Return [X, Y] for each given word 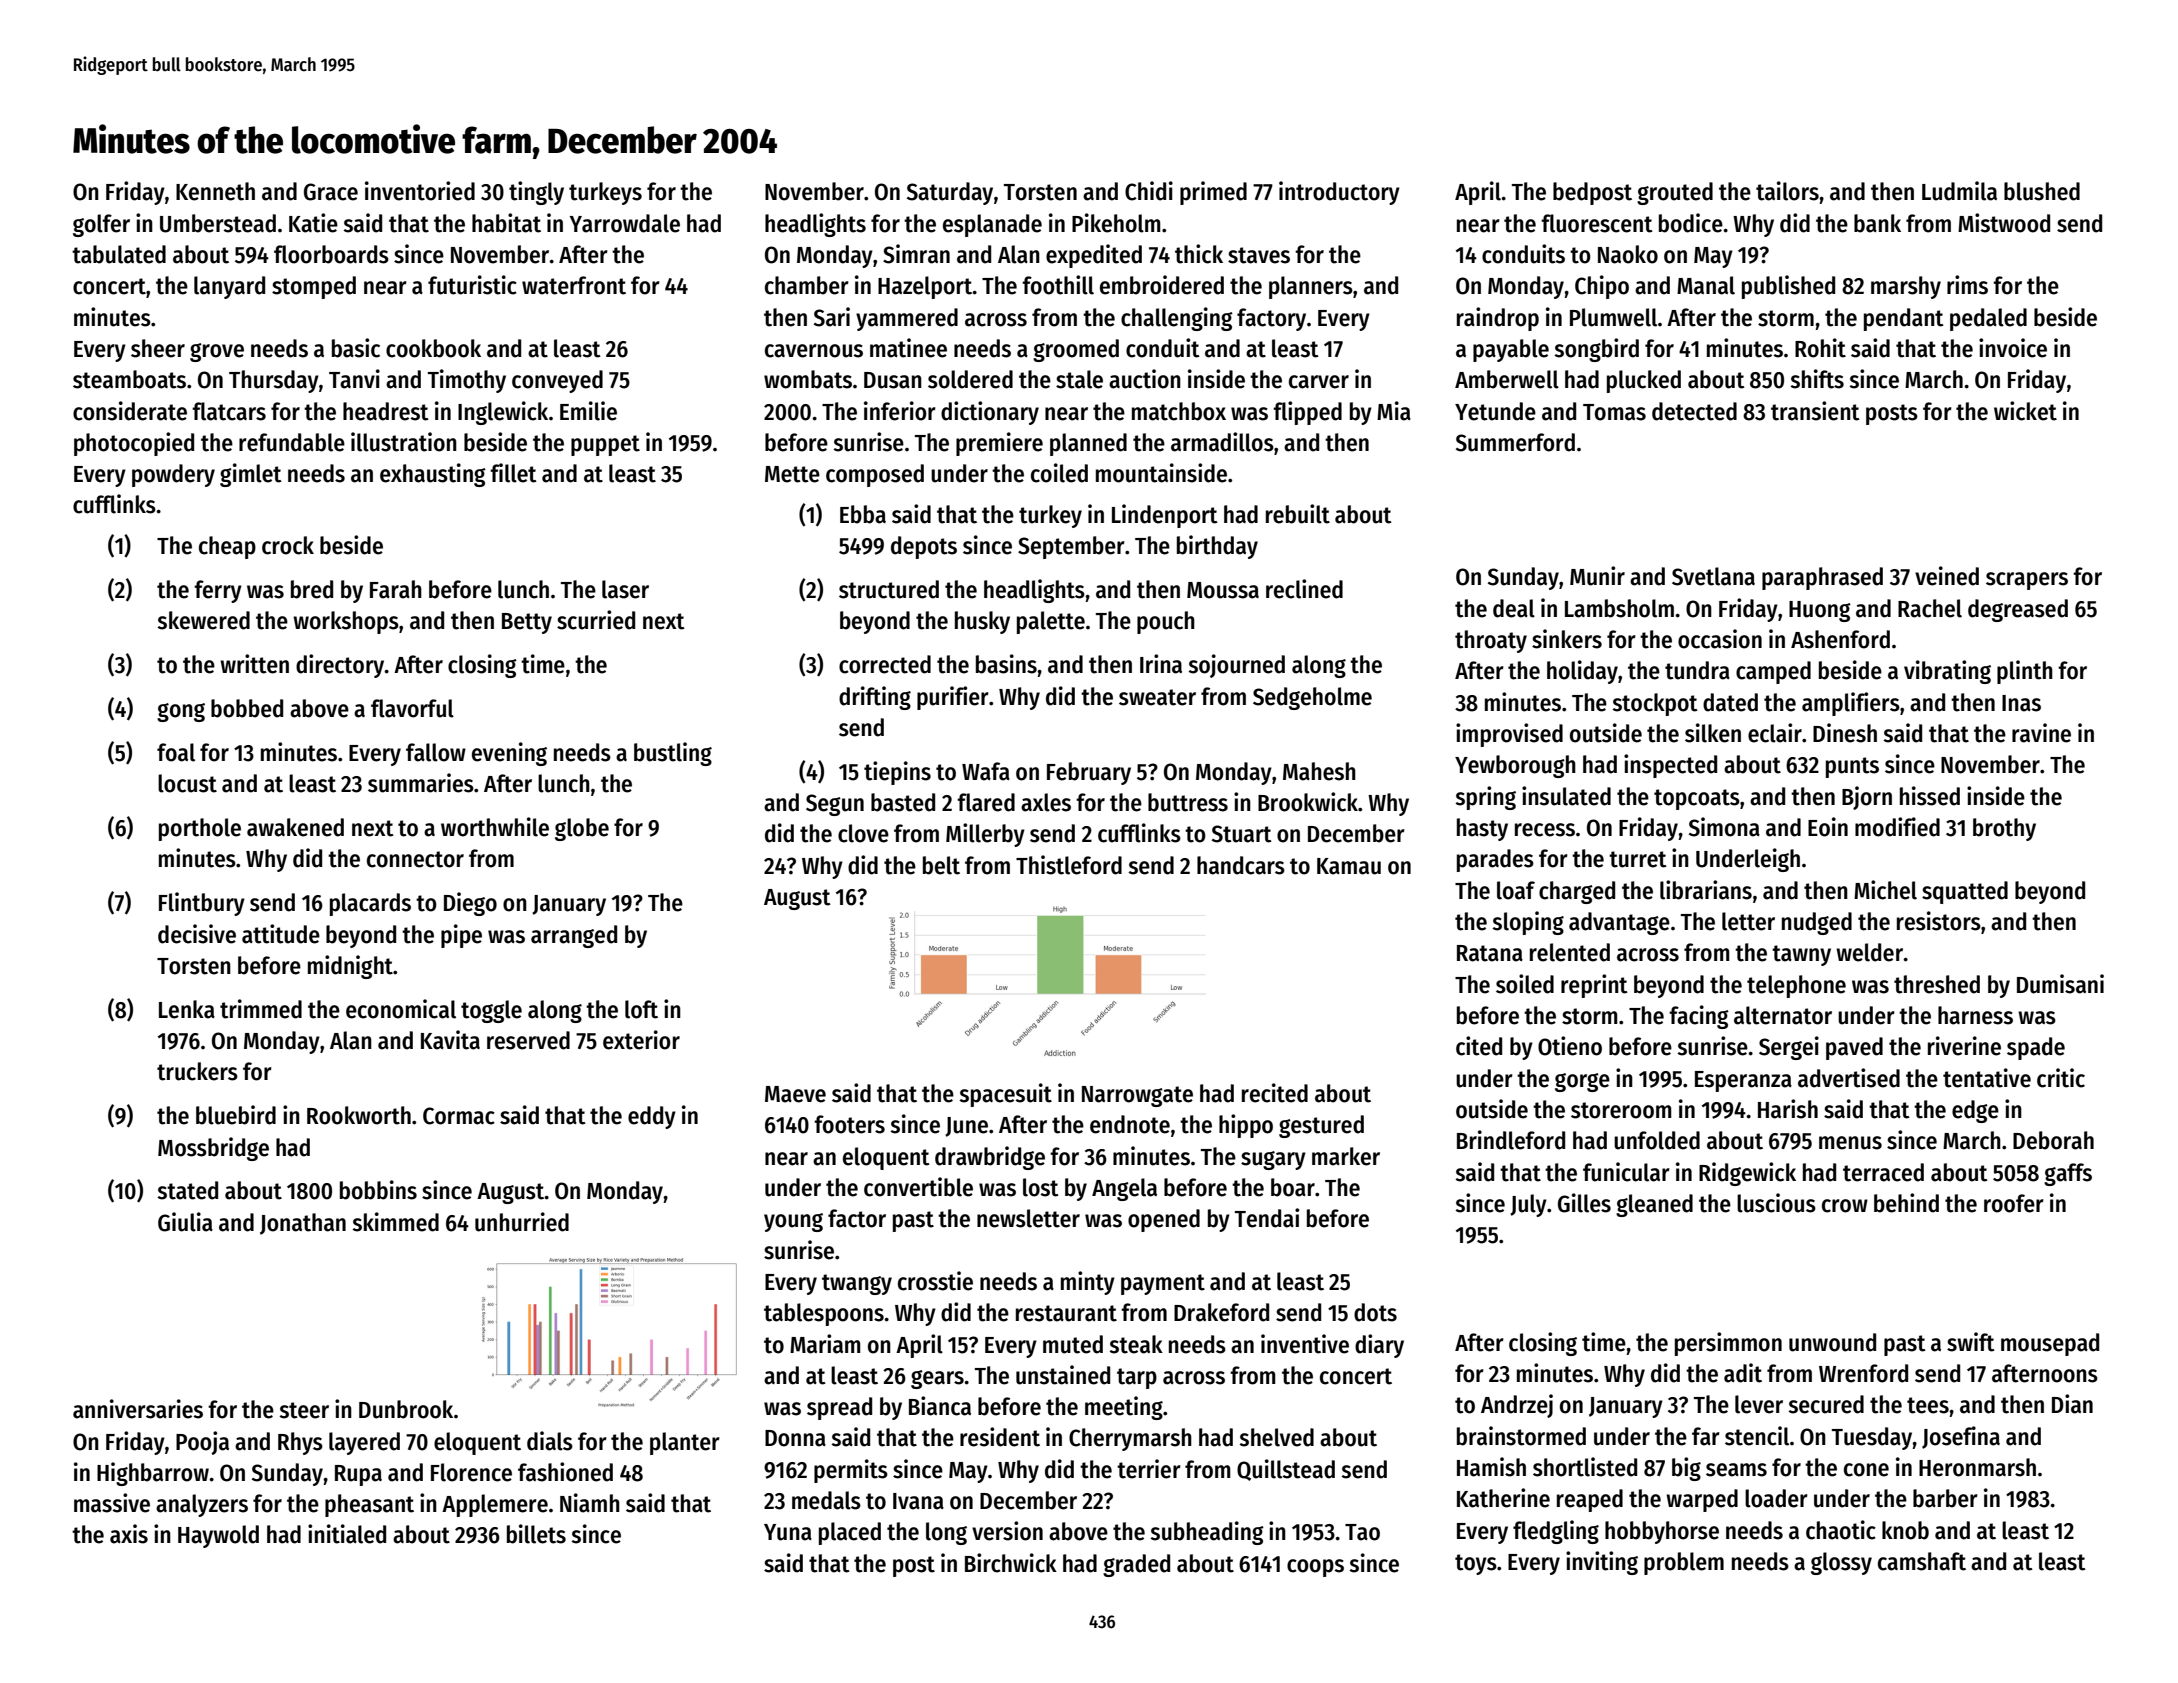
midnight [350, 967]
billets [536, 1534]
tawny [1801, 955]
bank [1877, 223]
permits [851, 1471]
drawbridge [990, 1158]
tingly [536, 193]
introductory [1339, 193]
